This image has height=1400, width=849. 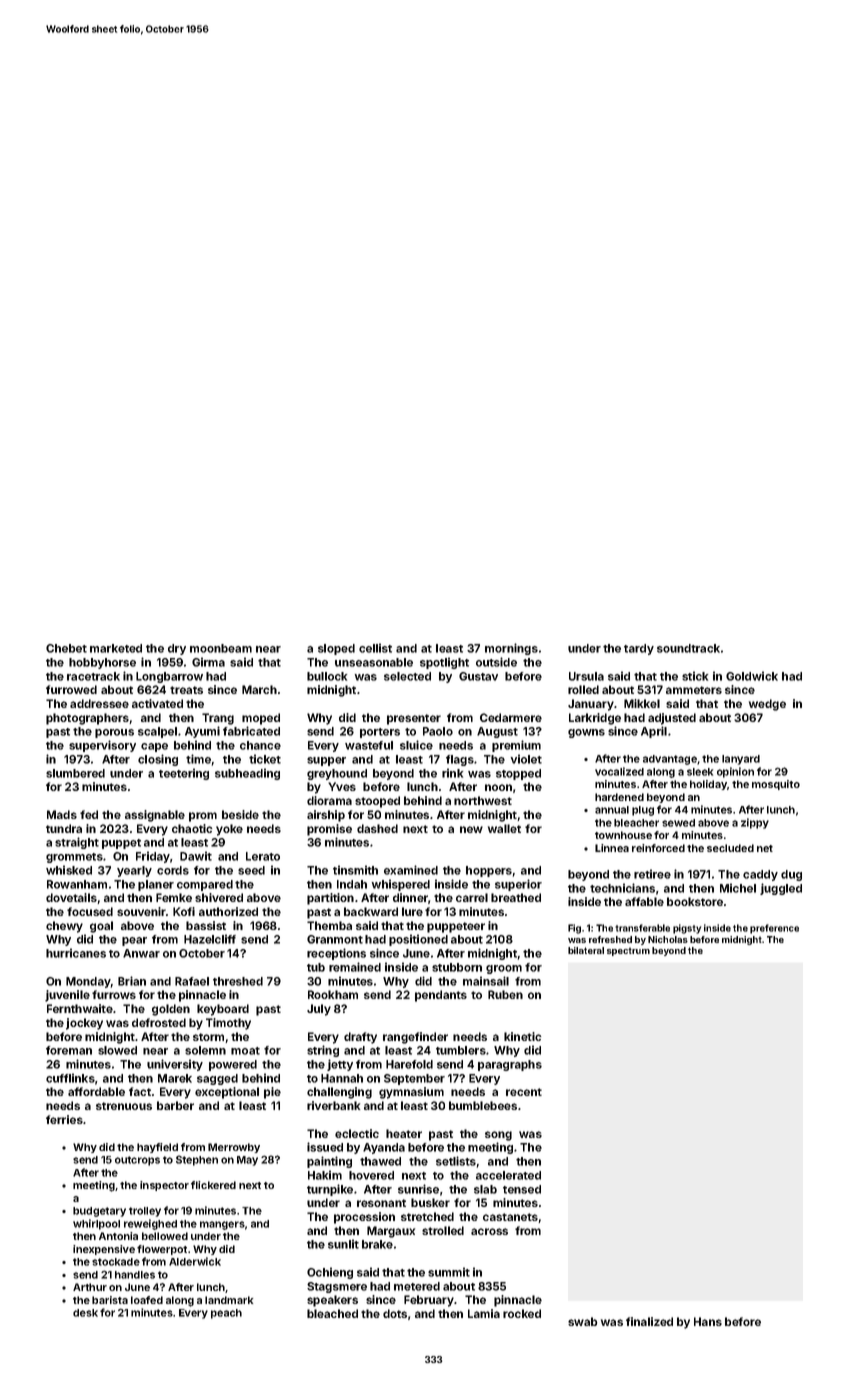 What do you see at coordinates (522, 1189) in the image?
I see `tensed` at bounding box center [522, 1189].
